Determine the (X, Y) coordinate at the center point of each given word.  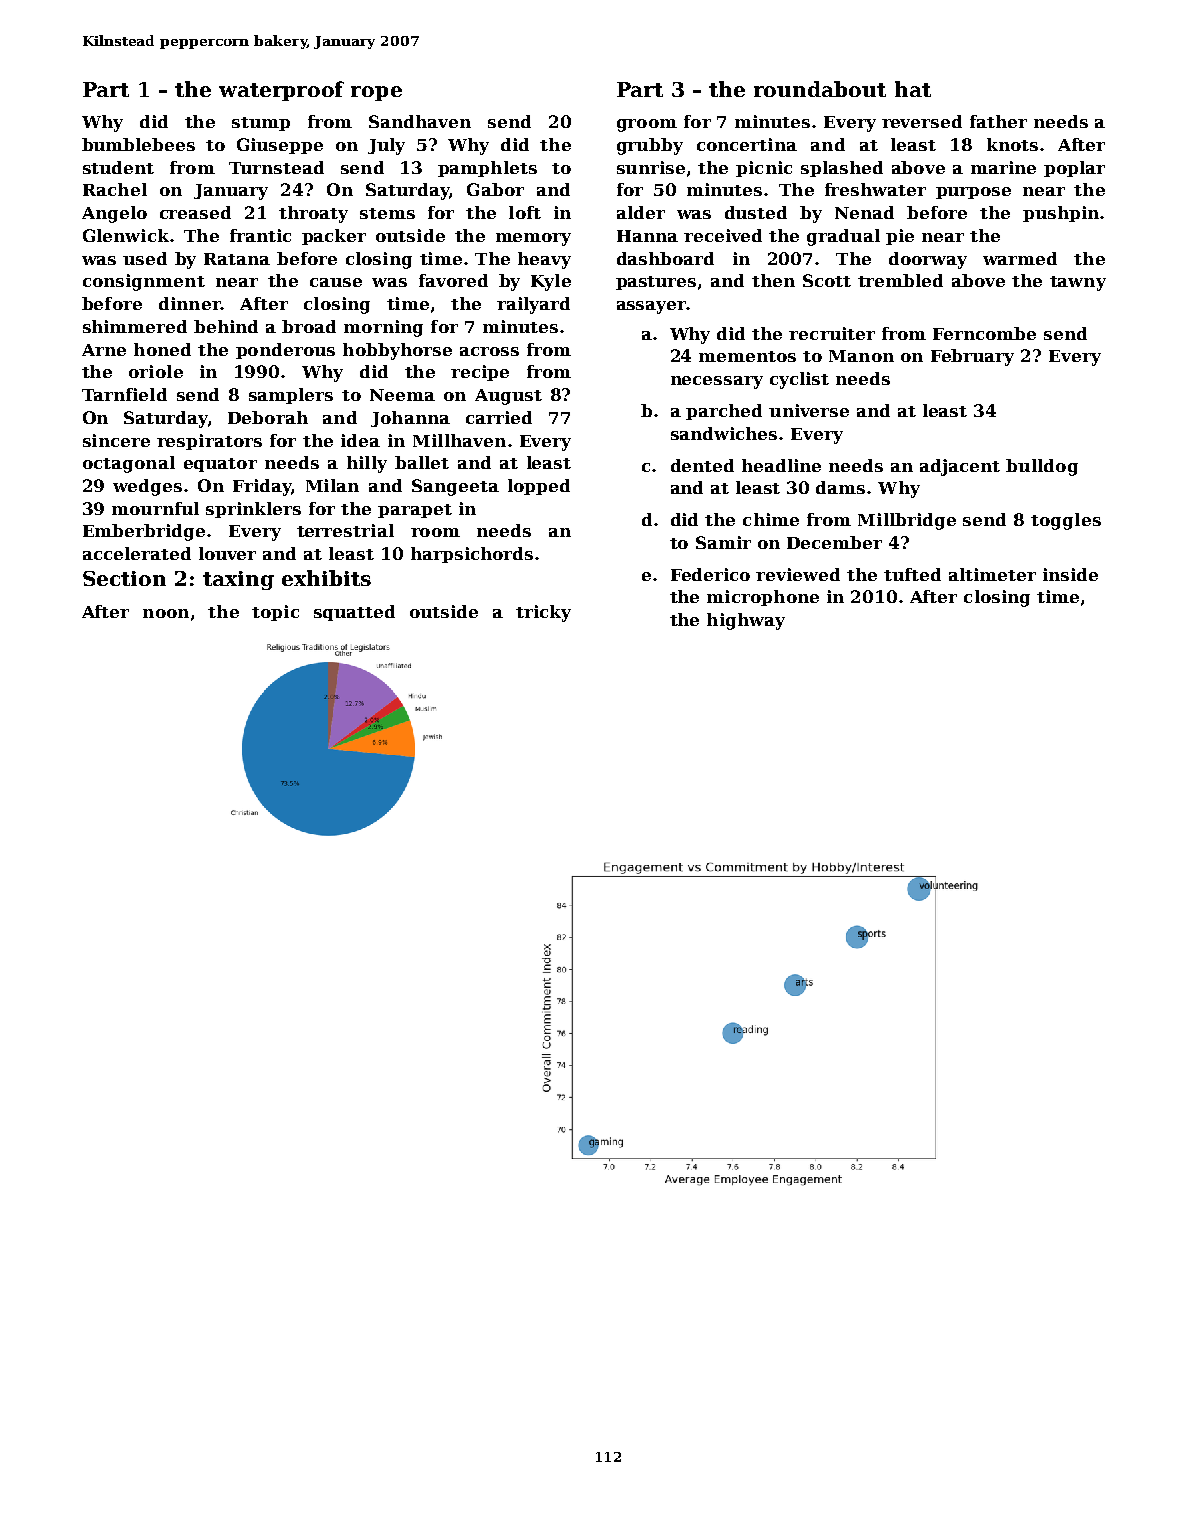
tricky (543, 613)
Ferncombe (984, 333)
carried (499, 417)
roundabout (820, 89)
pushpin (1061, 214)
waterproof (281, 91)
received (723, 235)
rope (376, 93)
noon (166, 613)
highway (746, 621)
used (145, 258)
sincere (116, 440)
